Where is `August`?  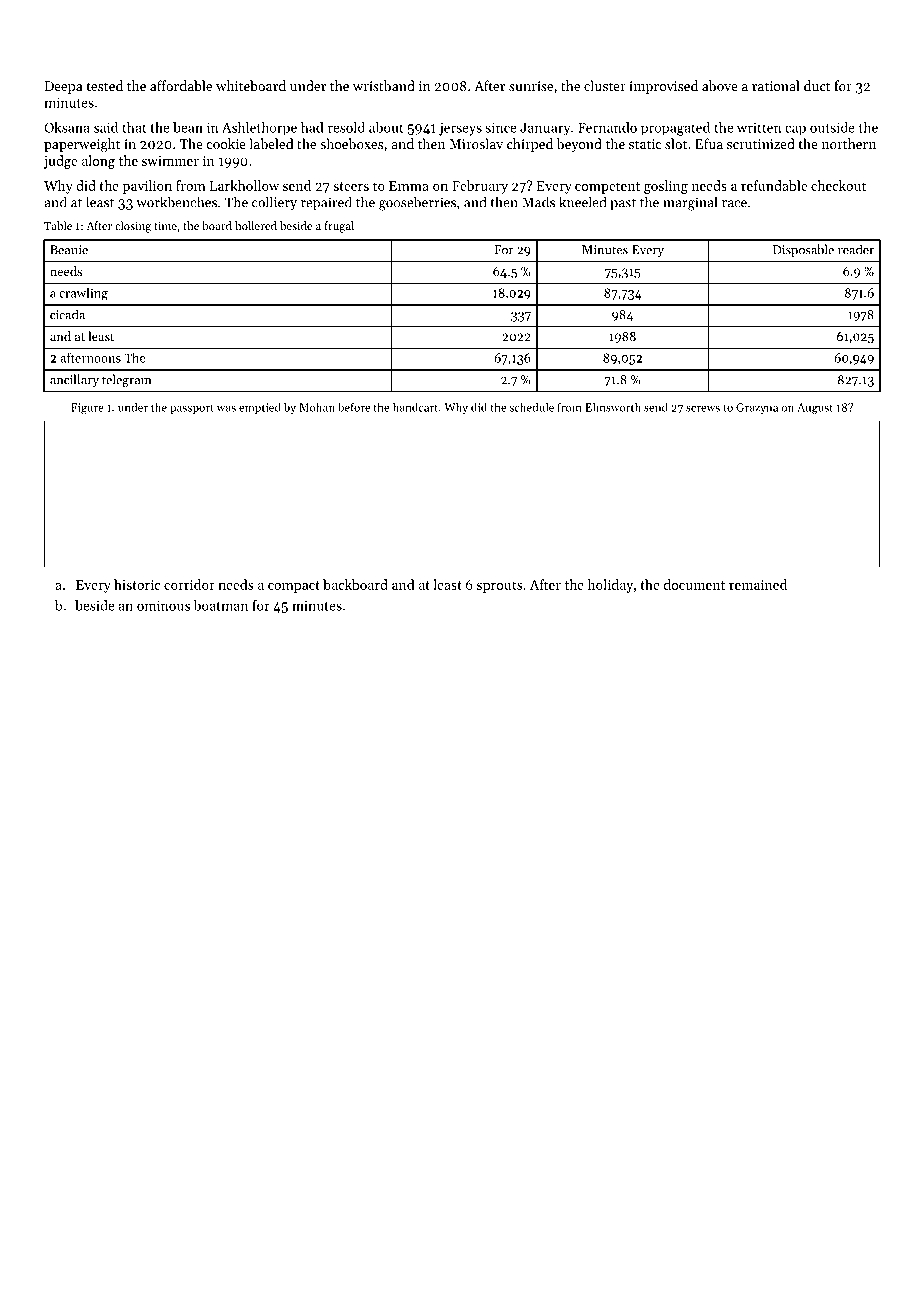
August is located at coordinates (815, 408).
